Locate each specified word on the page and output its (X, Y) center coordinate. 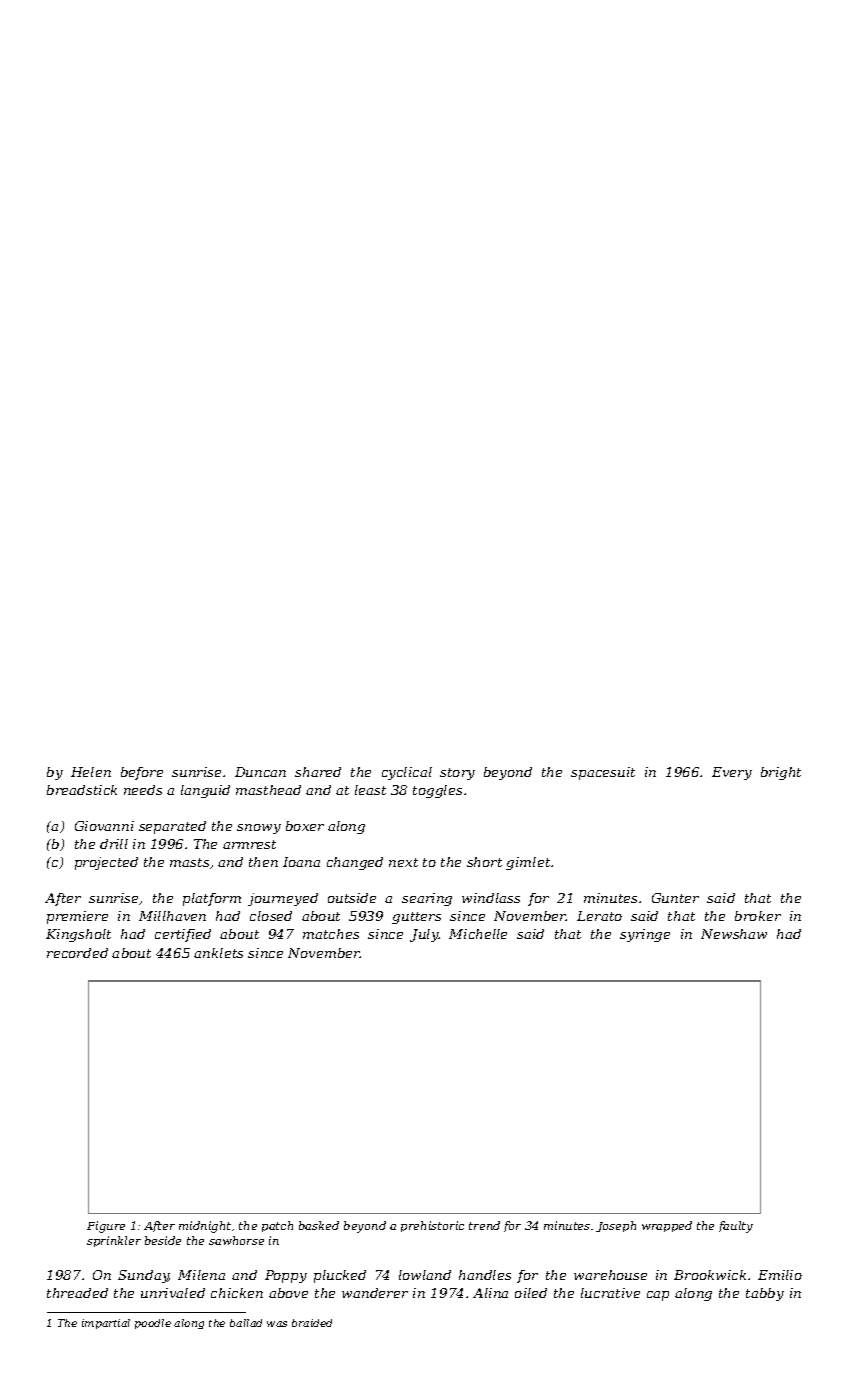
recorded (77, 953)
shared (318, 772)
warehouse (610, 1275)
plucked (340, 1276)
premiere (77, 917)
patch (277, 1226)
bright (781, 773)
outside (352, 898)
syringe (645, 935)
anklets (218, 953)
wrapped (667, 1226)
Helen (91, 772)
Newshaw (734, 934)
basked (319, 1225)
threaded (77, 1293)
